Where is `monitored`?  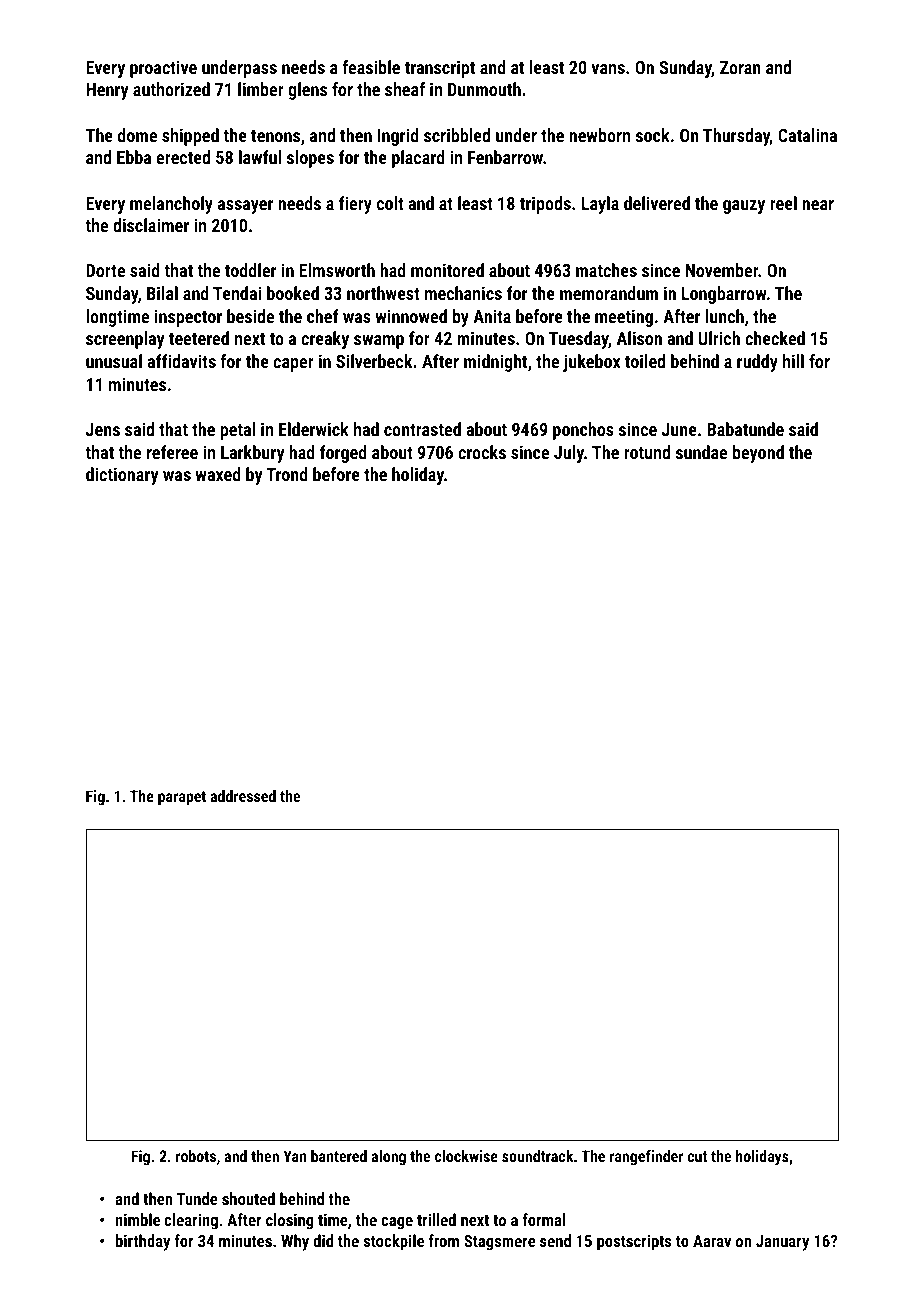
monitored is located at coordinates (447, 270).
